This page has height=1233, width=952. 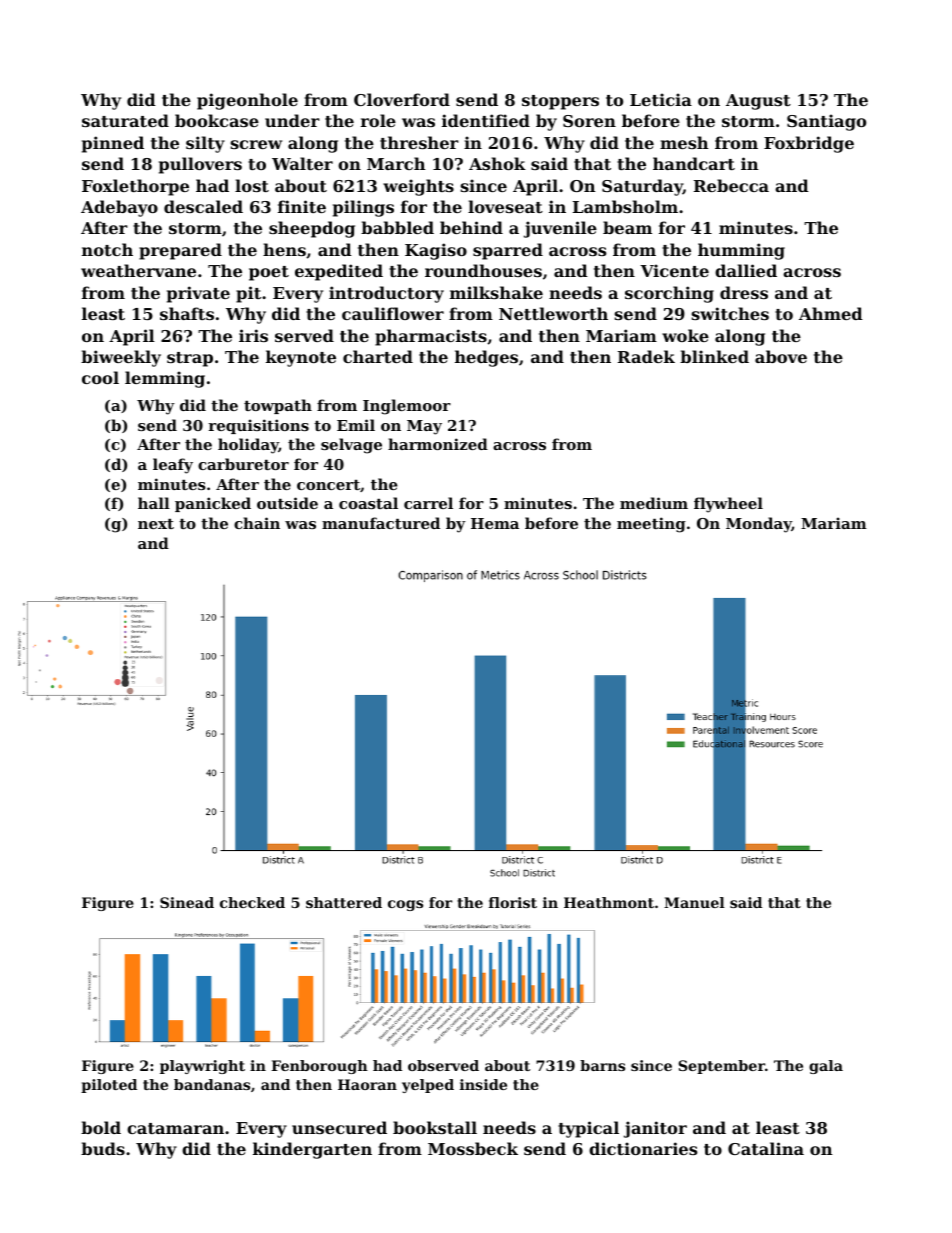 I want to click on manufactured, so click(x=381, y=523).
